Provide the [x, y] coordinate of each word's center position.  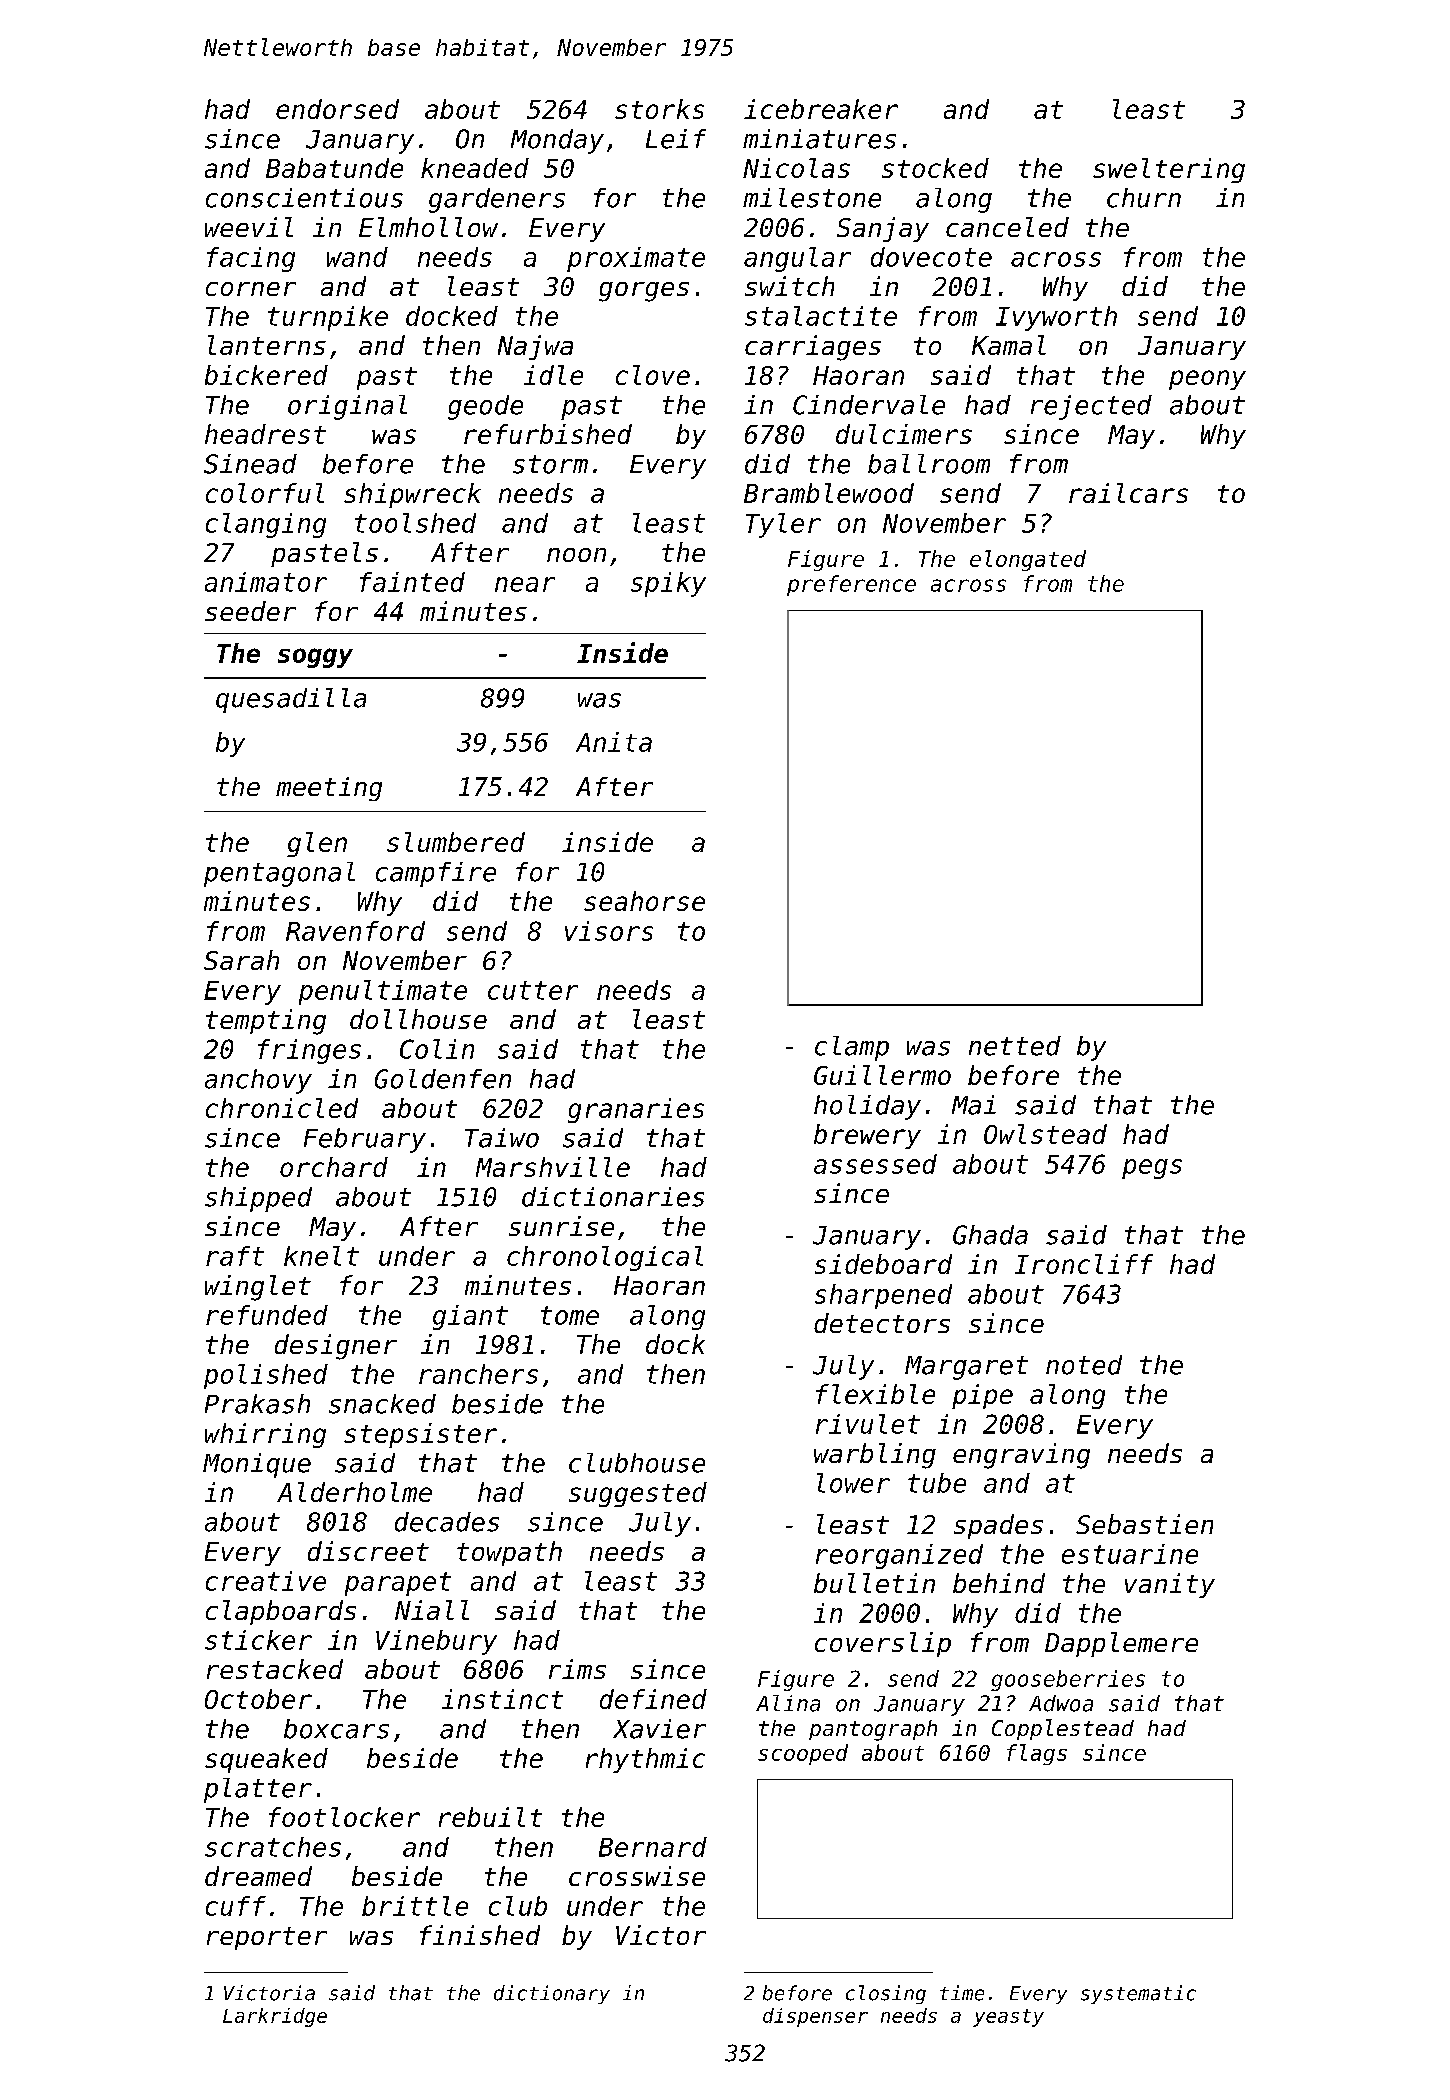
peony [1207, 380]
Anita [614, 742]
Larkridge [275, 2017]
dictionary [552, 1994]
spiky [668, 584]
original [347, 407]
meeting [329, 789]
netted [1015, 1046]
